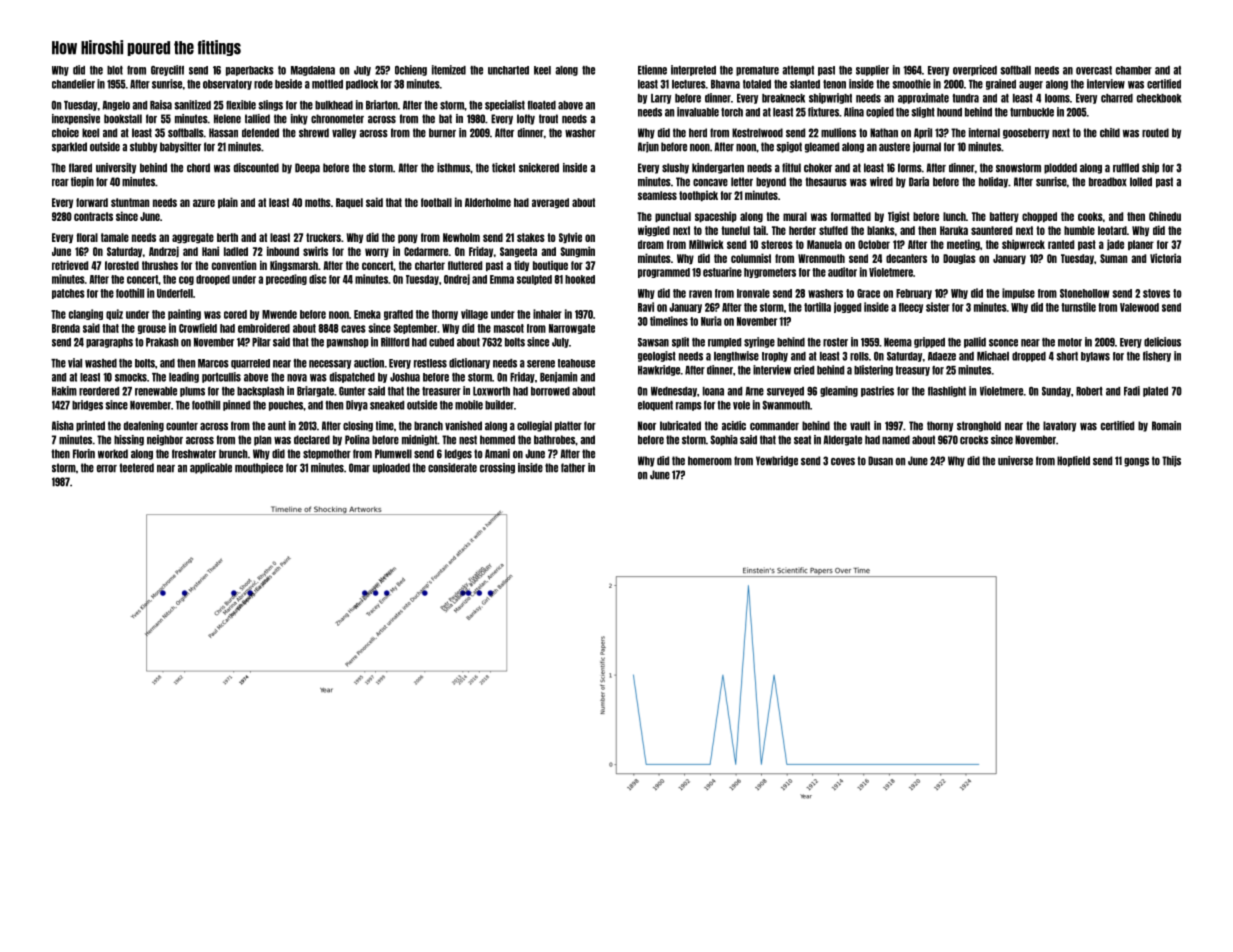 This screenshot has height=952, width=1233. Describe the element at coordinates (122, 265) in the screenshot. I see `forested` at that location.
